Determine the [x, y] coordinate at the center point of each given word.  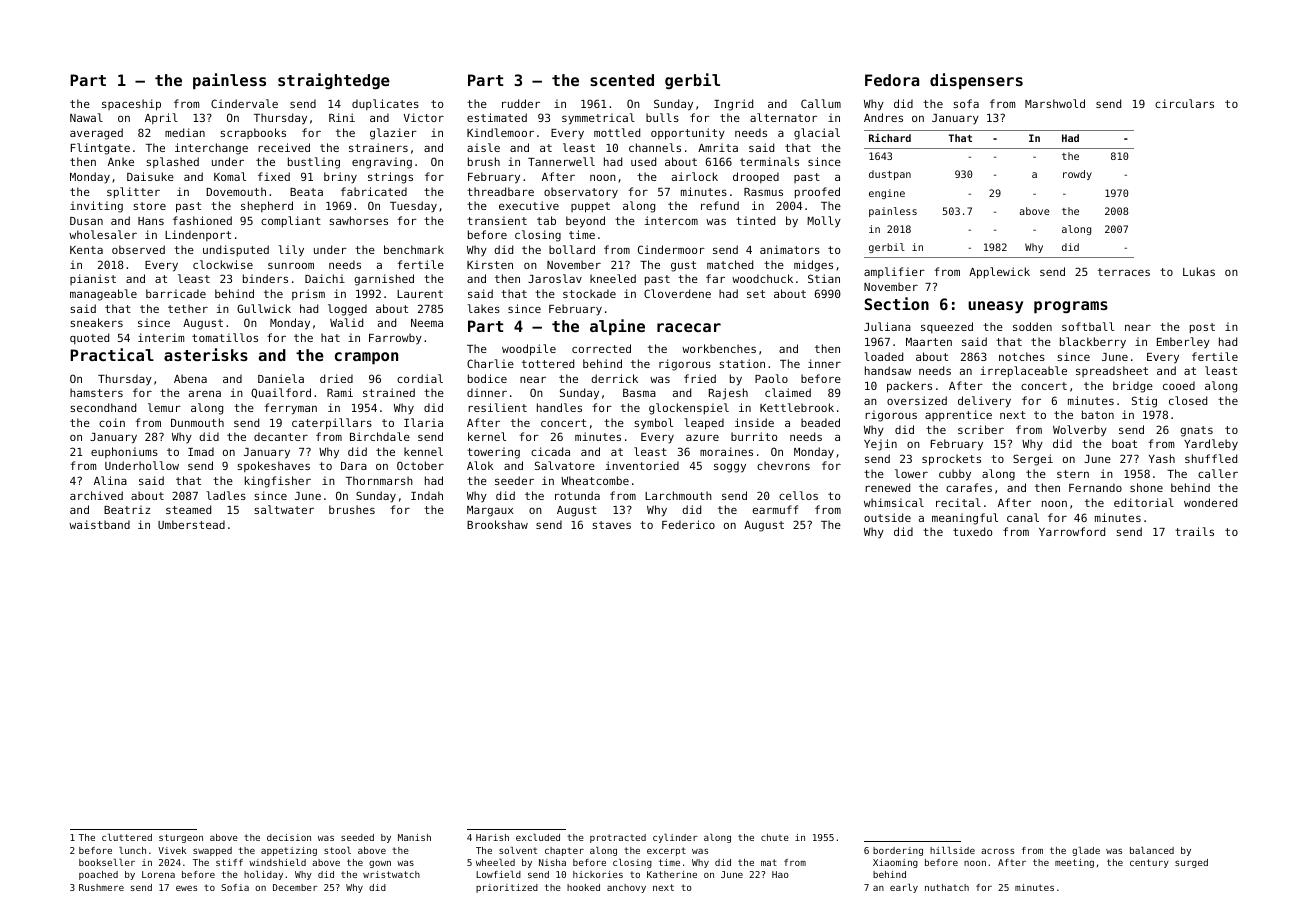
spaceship [131, 105]
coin [112, 422]
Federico [688, 524]
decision [289, 837]
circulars [1184, 103]
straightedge [334, 81]
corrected [601, 348]
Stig [1144, 402]
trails [1194, 531]
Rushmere [101, 887]
